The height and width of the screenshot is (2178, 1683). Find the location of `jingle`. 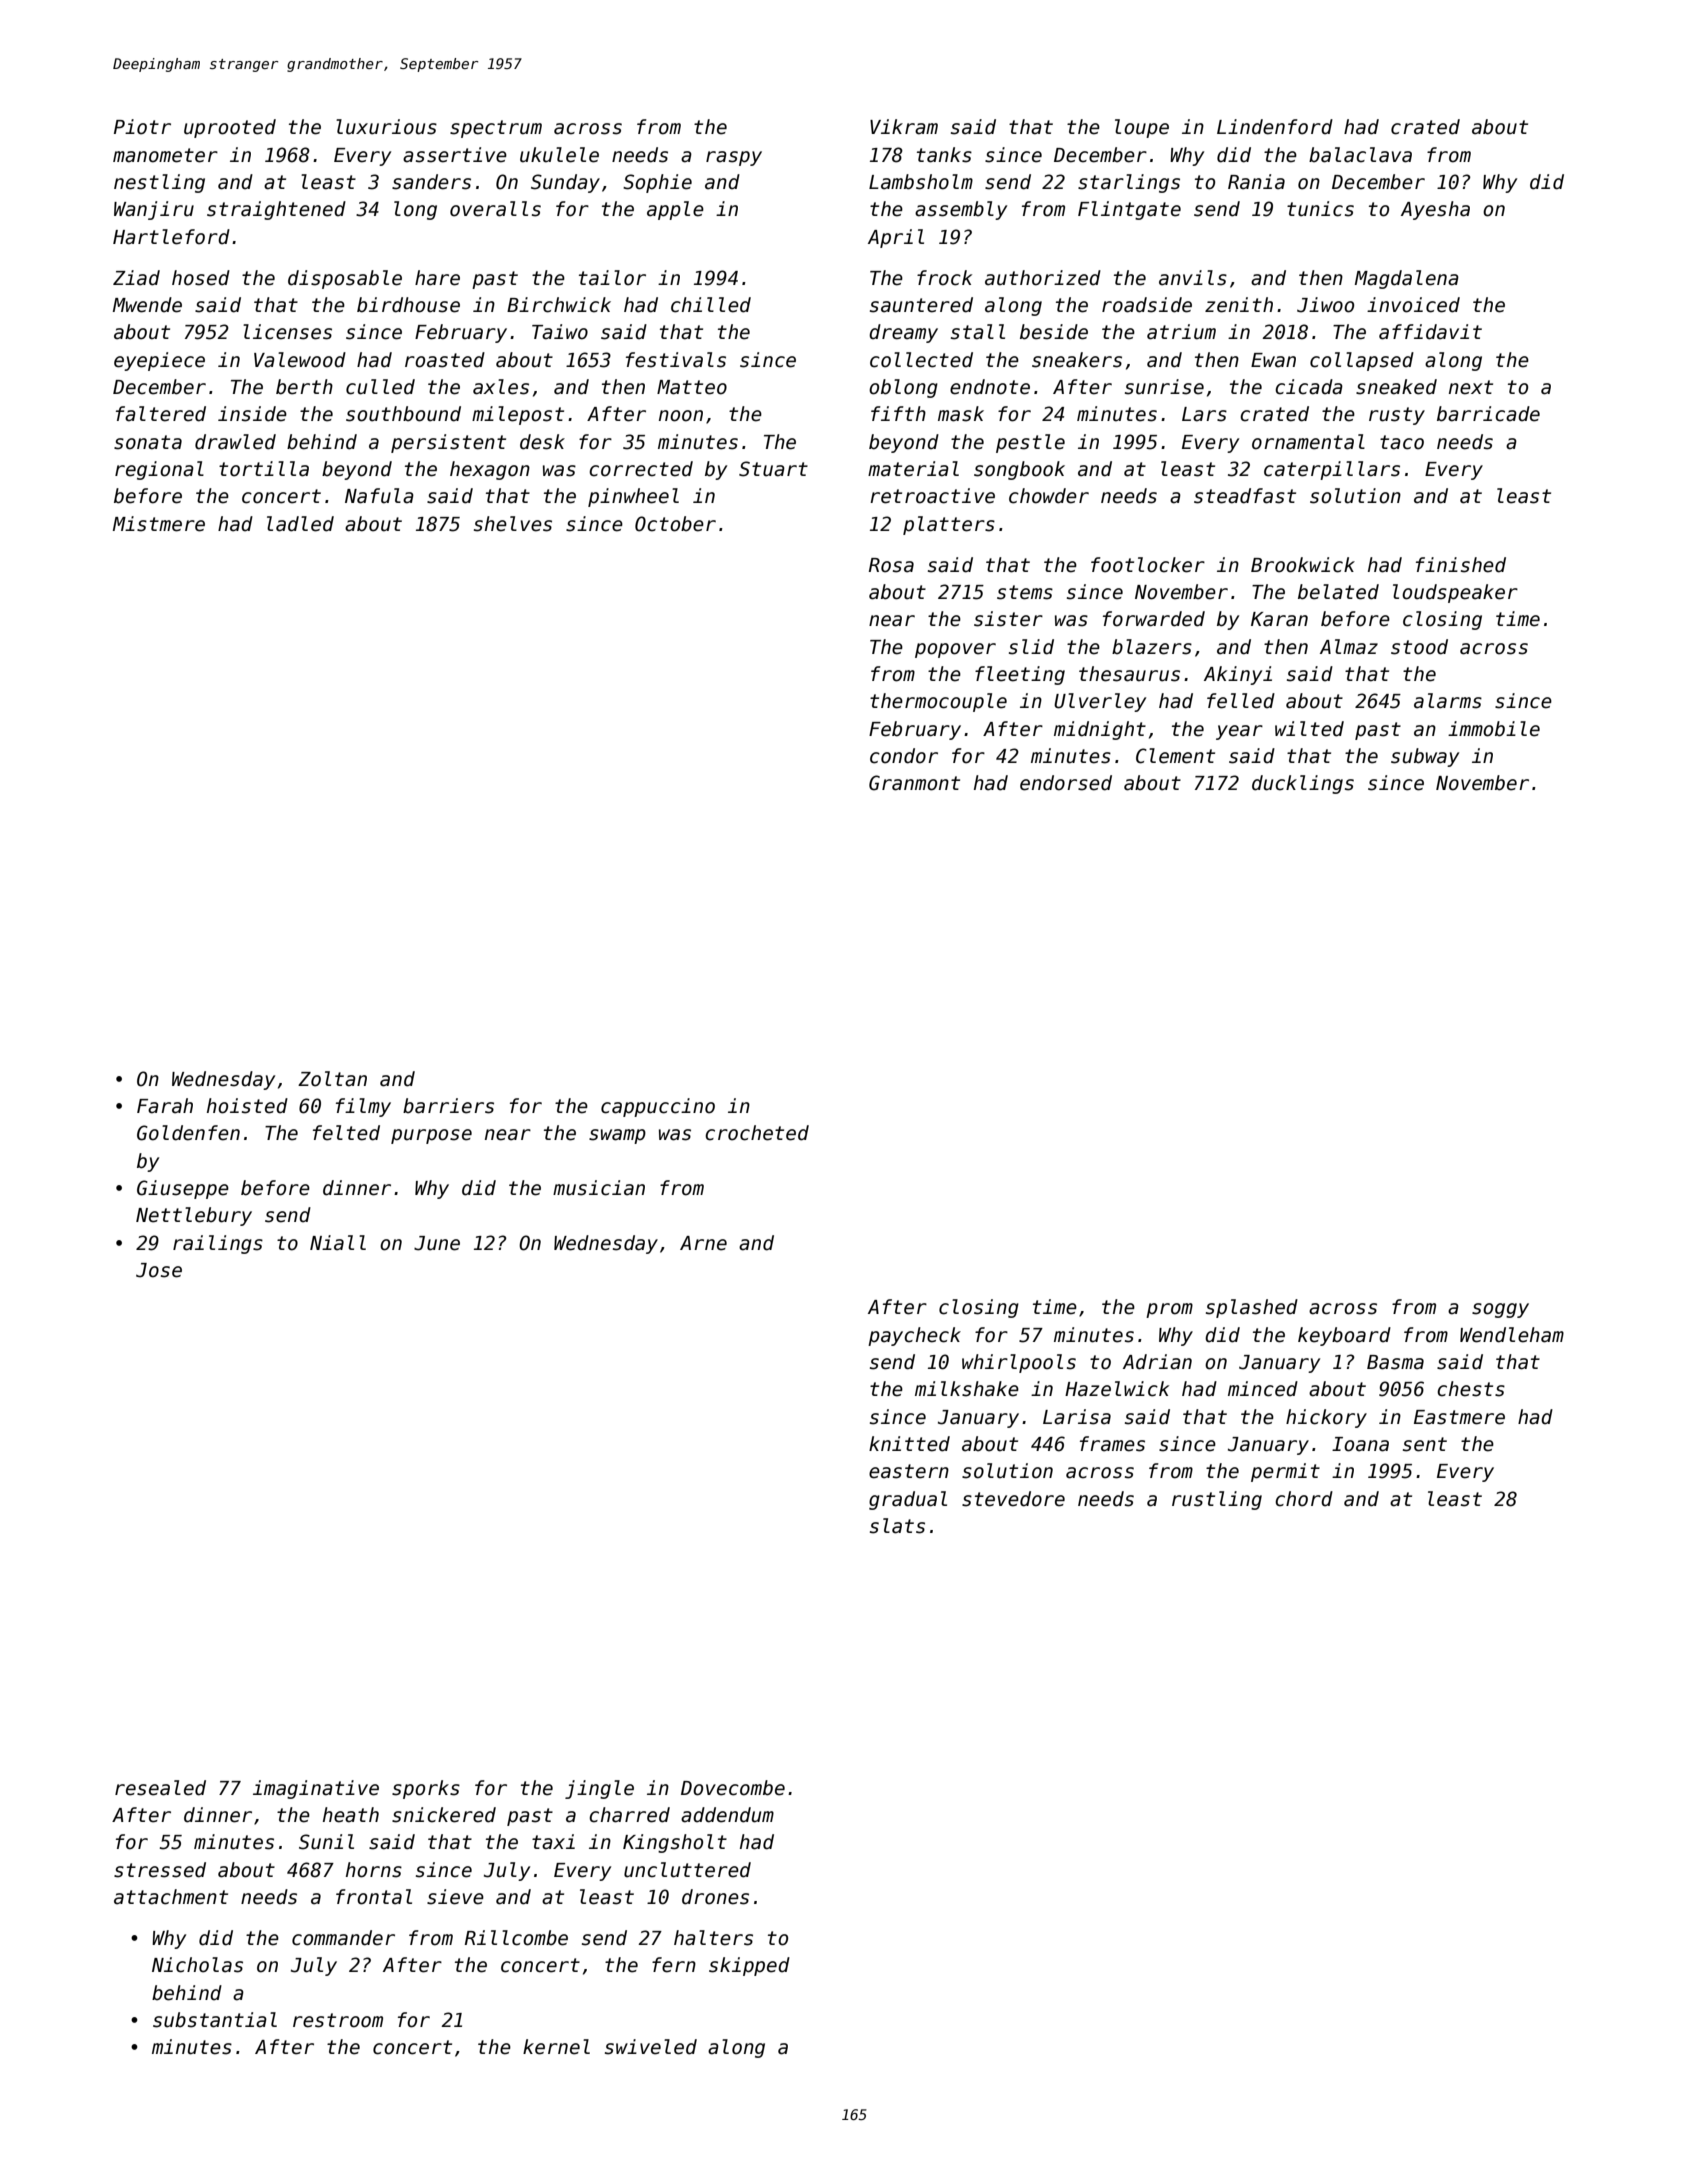

jingle is located at coordinates (599, 1789).
